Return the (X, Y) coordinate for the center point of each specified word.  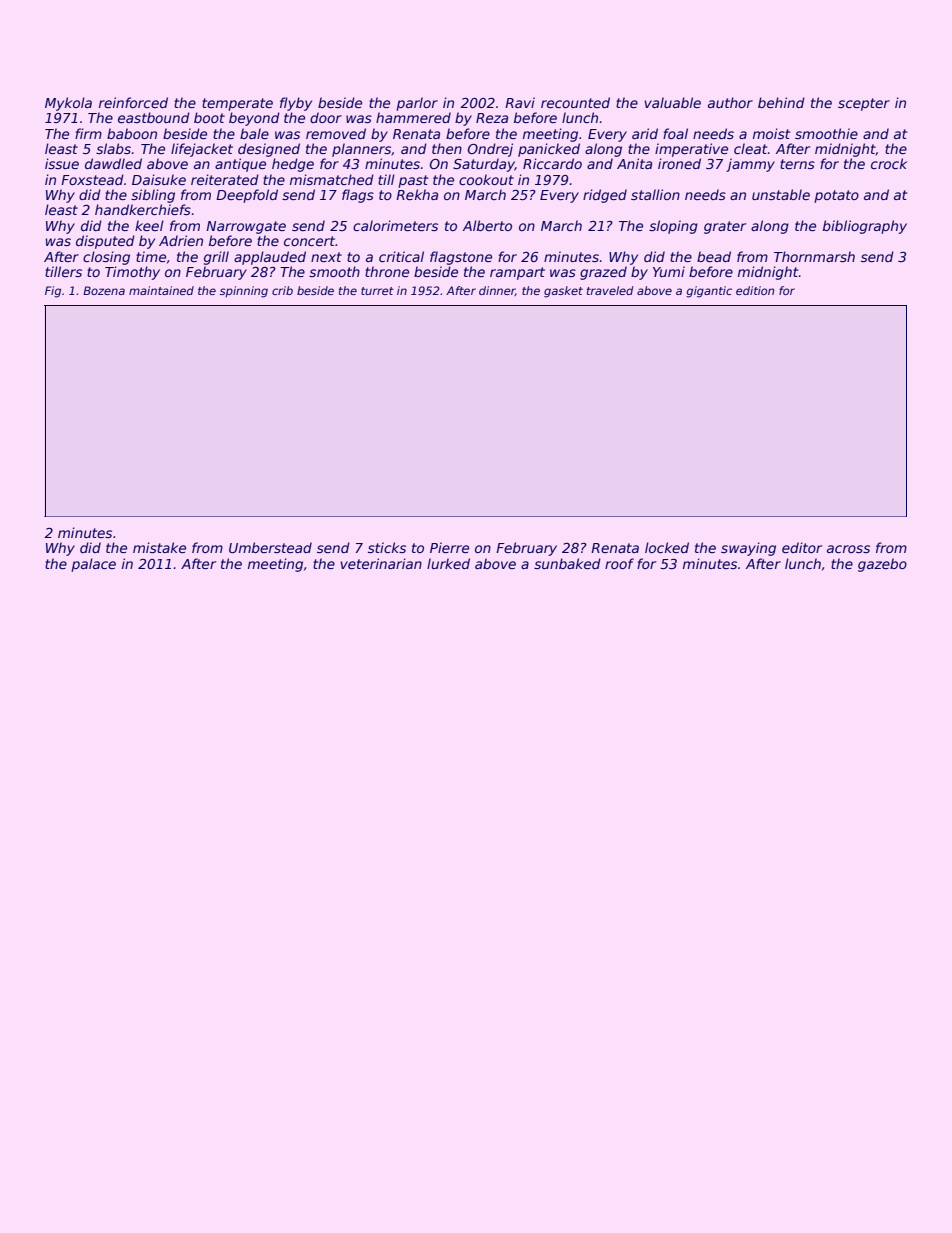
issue (62, 163)
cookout (486, 179)
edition (755, 290)
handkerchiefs (143, 209)
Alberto (487, 225)
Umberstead (270, 547)
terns (797, 164)
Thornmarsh (814, 256)
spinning (244, 292)
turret (377, 291)
